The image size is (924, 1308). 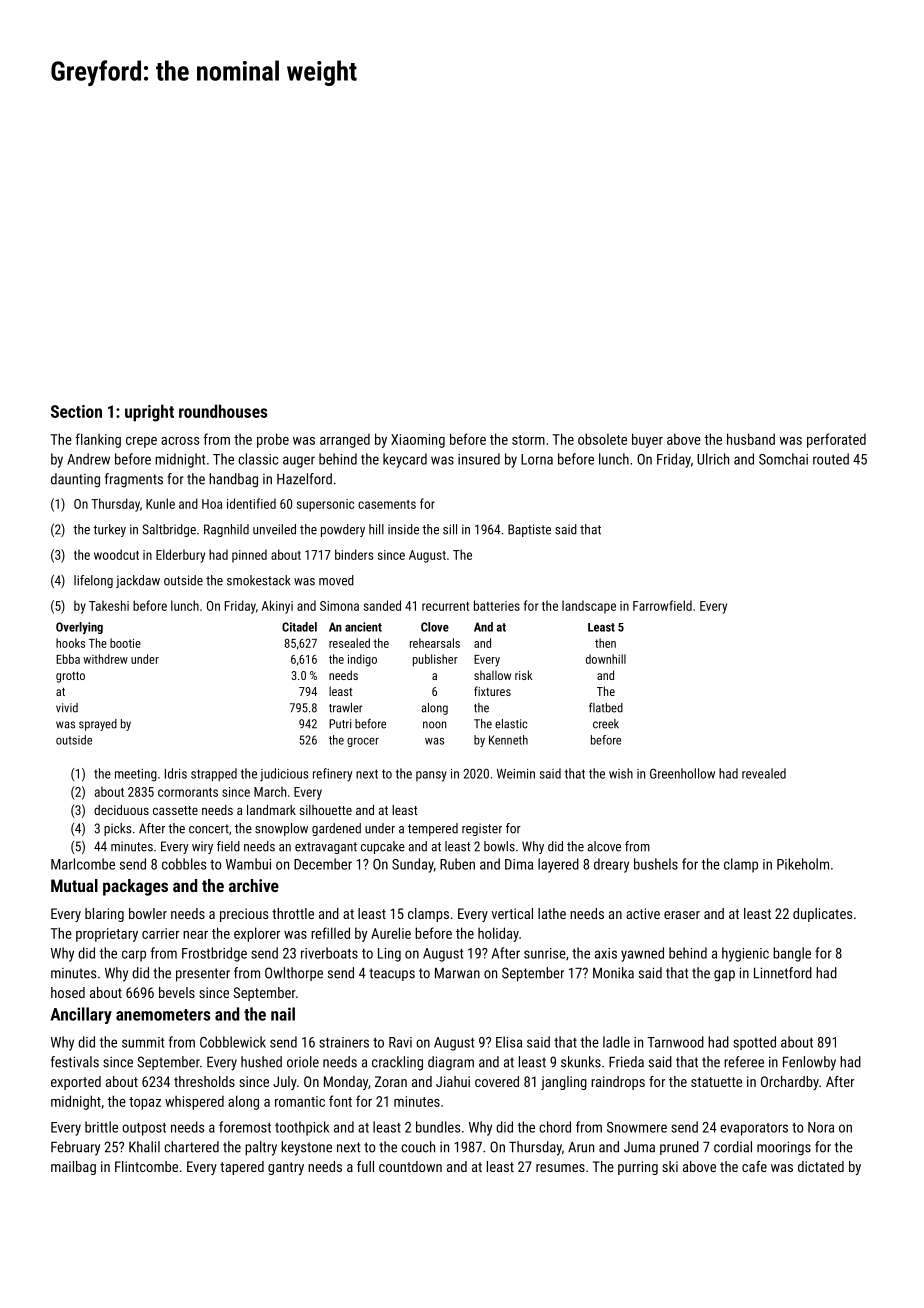 What do you see at coordinates (149, 413) in the screenshot?
I see `upright` at bounding box center [149, 413].
